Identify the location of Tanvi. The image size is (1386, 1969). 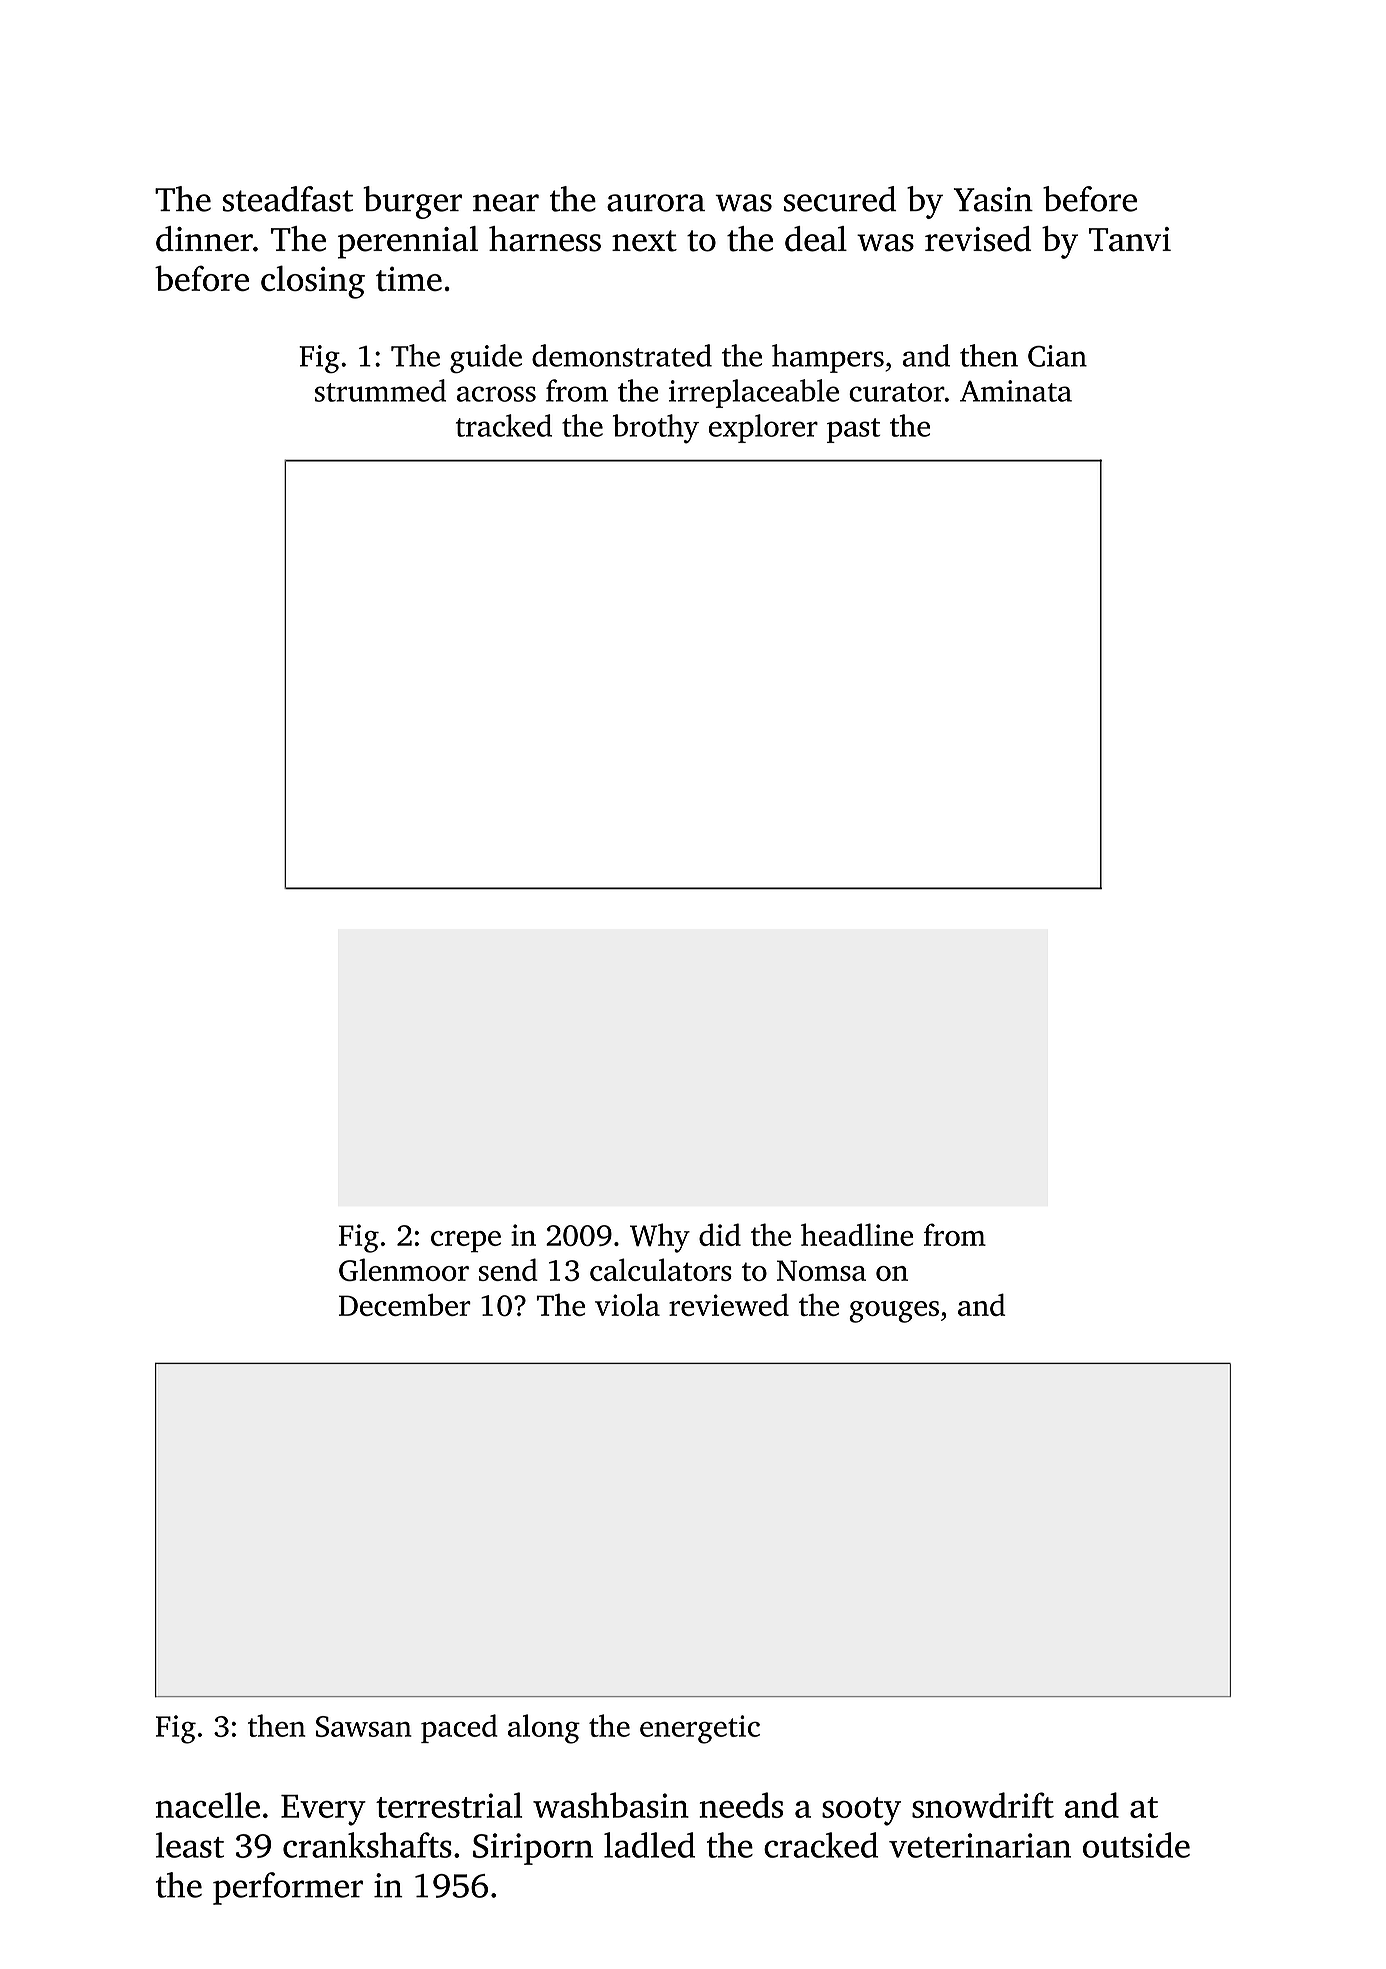
(1130, 239).
